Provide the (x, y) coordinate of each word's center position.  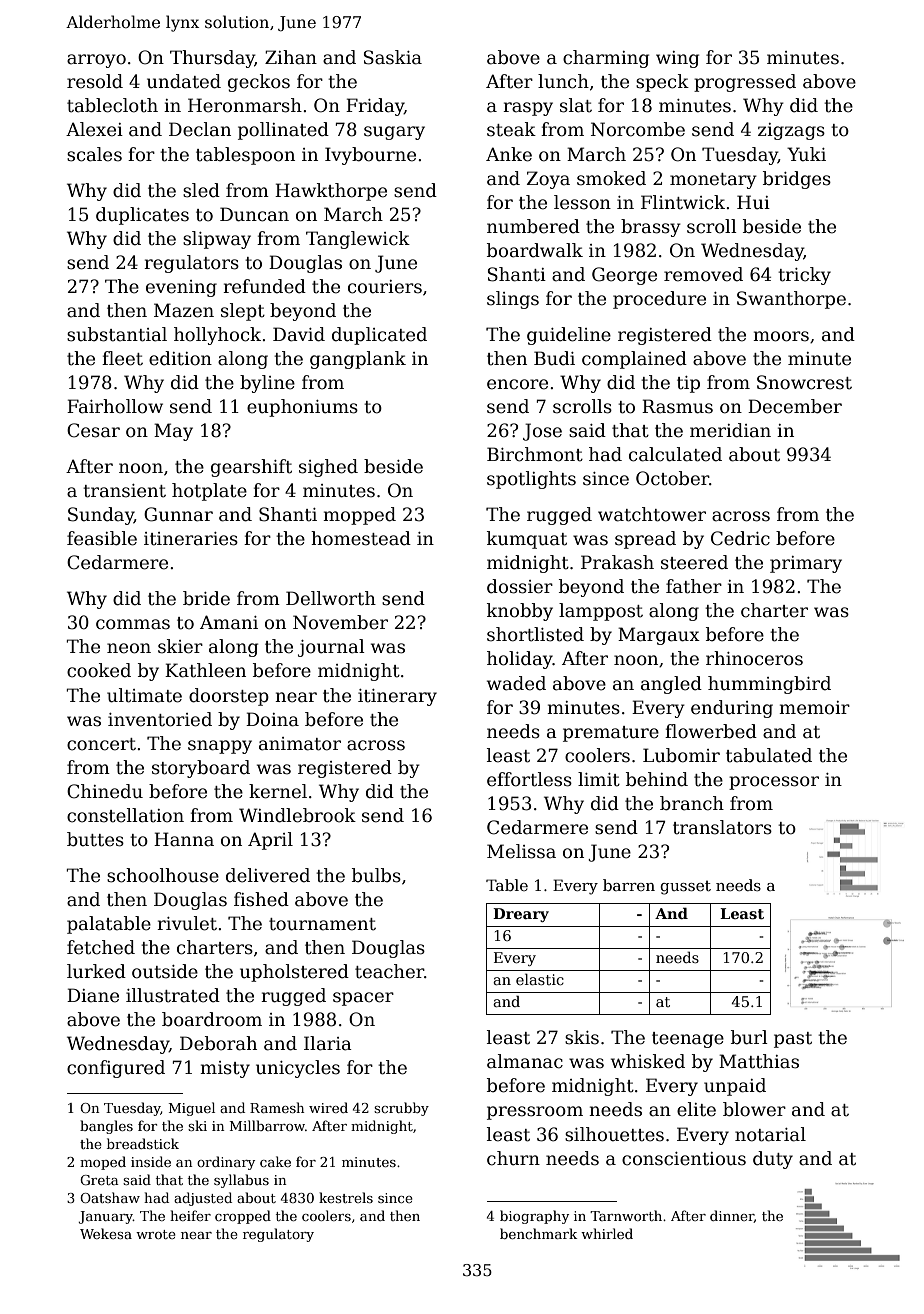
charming (606, 59)
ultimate (144, 695)
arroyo (96, 61)
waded (516, 683)
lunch (563, 81)
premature (611, 734)
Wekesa (106, 1233)
